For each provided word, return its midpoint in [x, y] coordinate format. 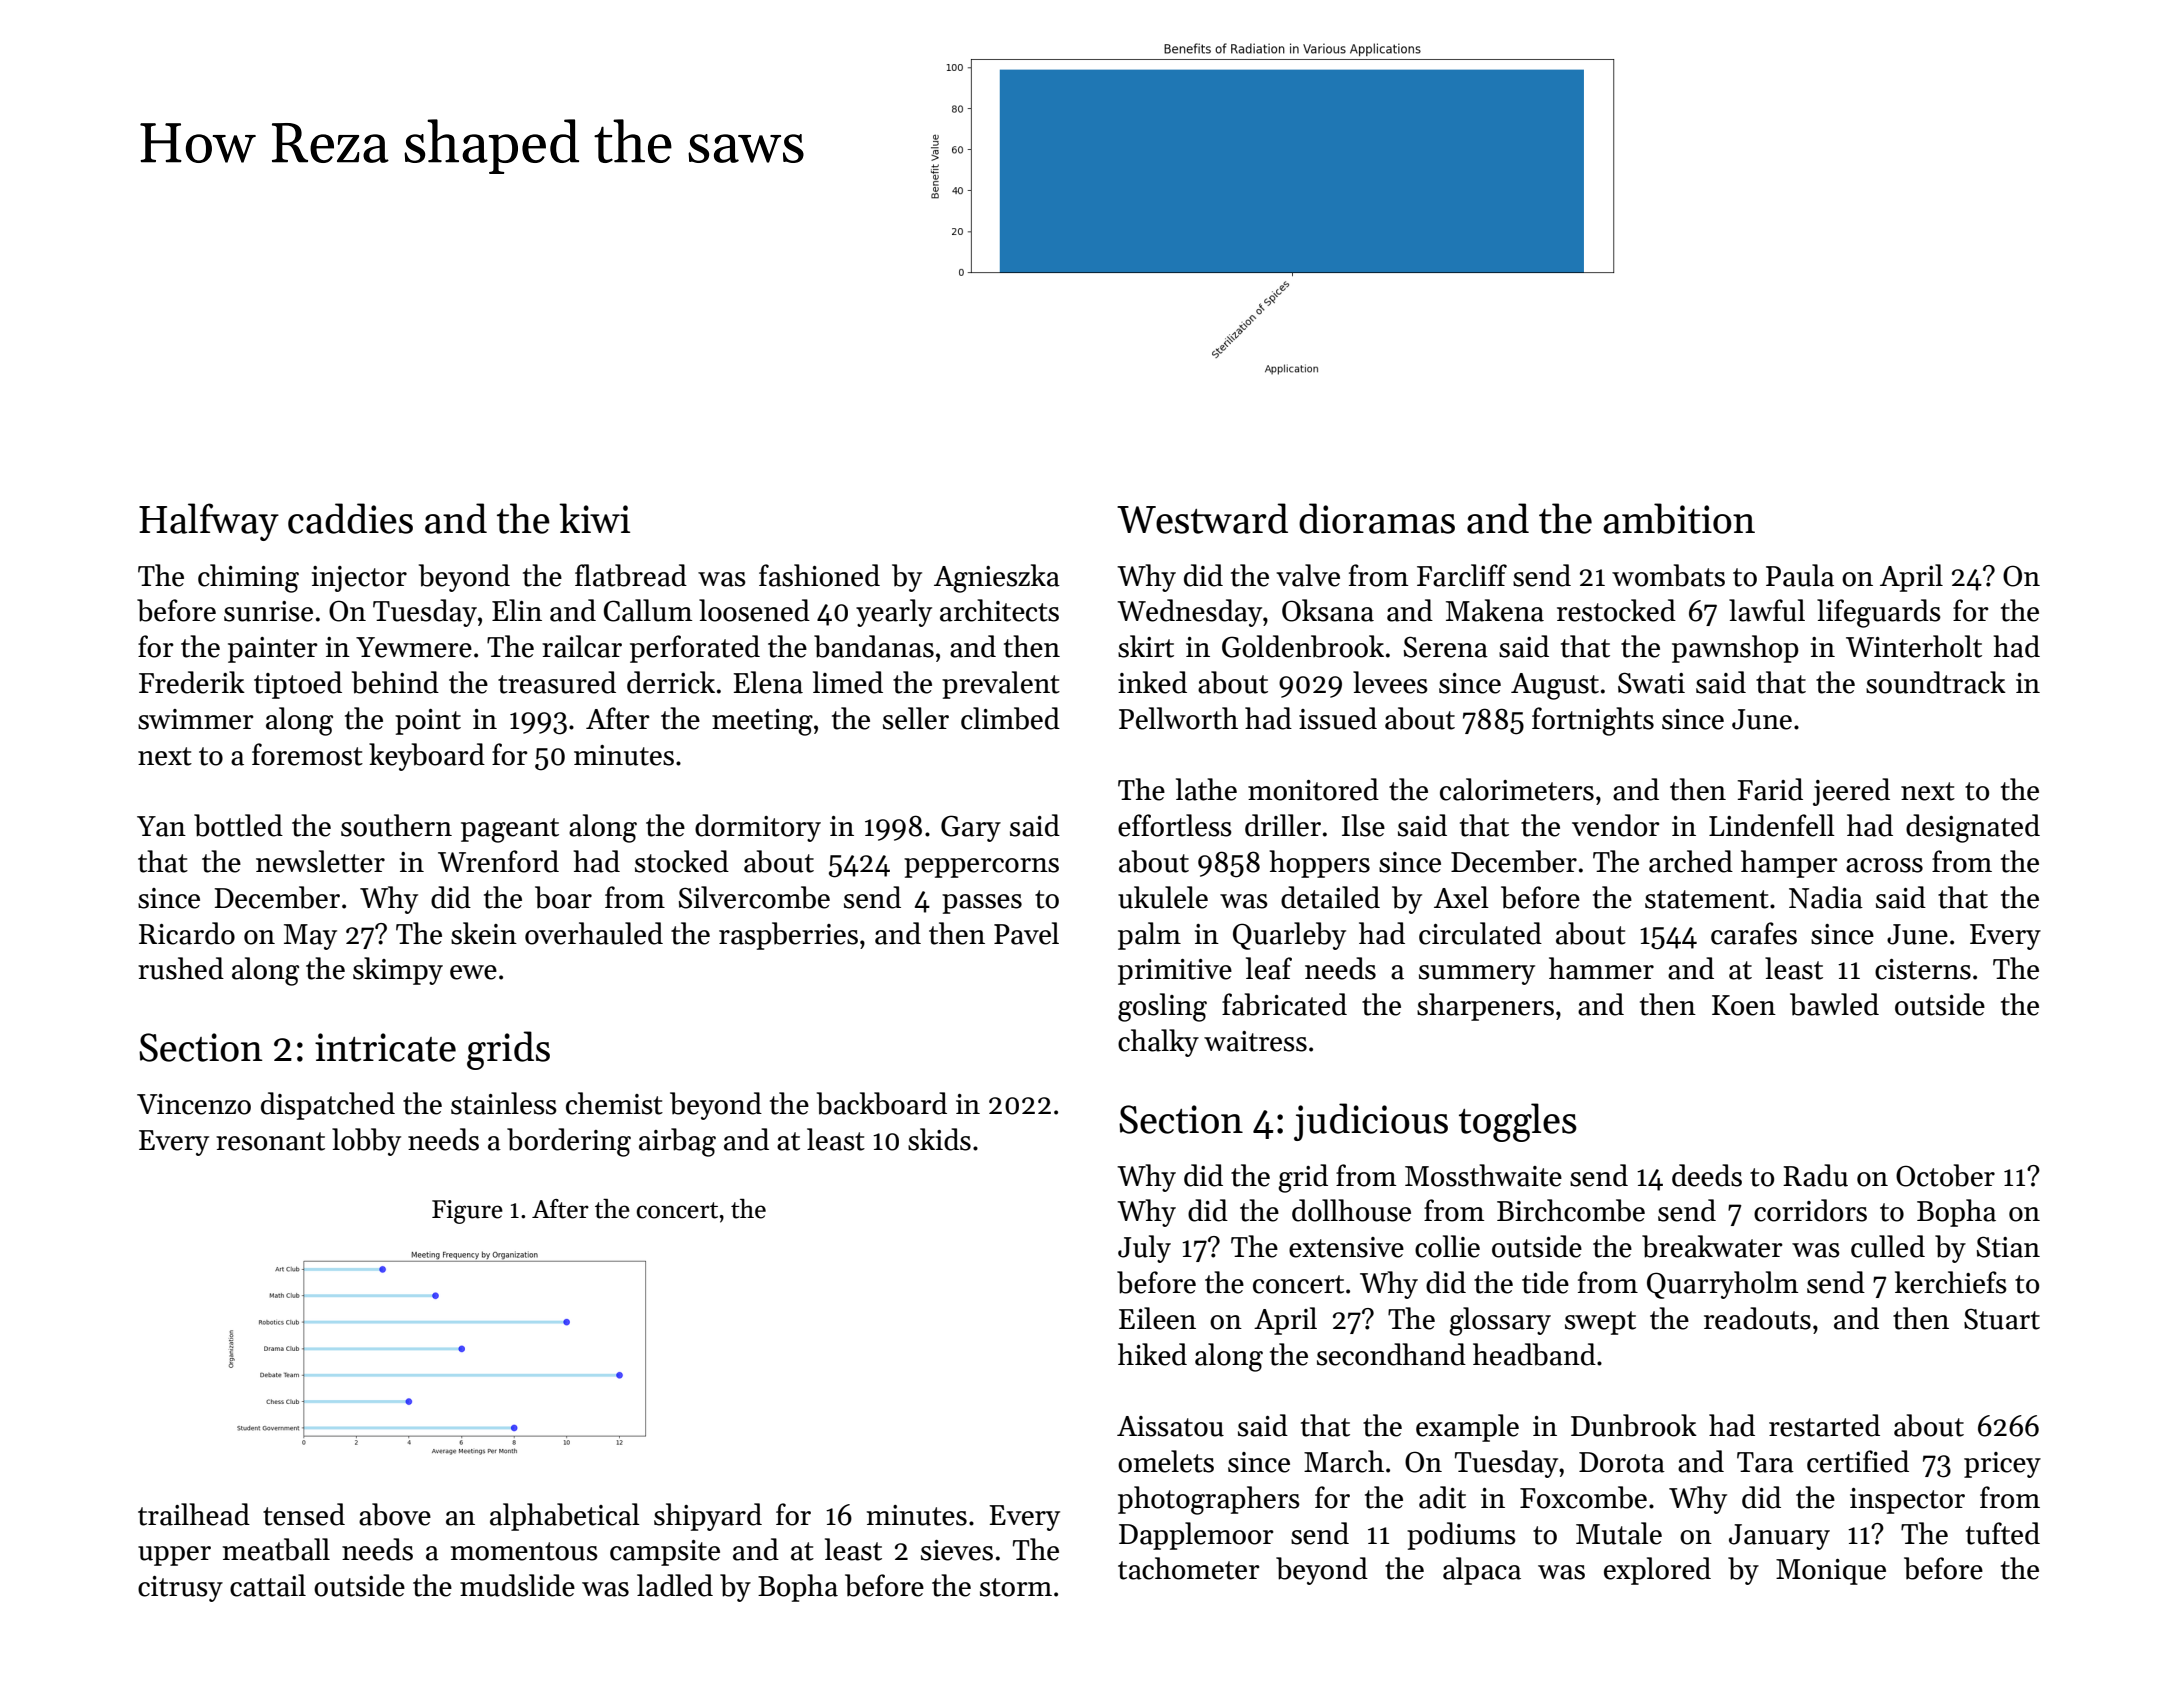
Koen [1744, 1005]
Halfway [209, 522]
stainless [504, 1103]
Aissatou [1170, 1426]
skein [484, 933]
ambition [1679, 518]
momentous [524, 1551]
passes [982, 904]
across [1884, 865]
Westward [1202, 518]
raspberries [788, 936]
